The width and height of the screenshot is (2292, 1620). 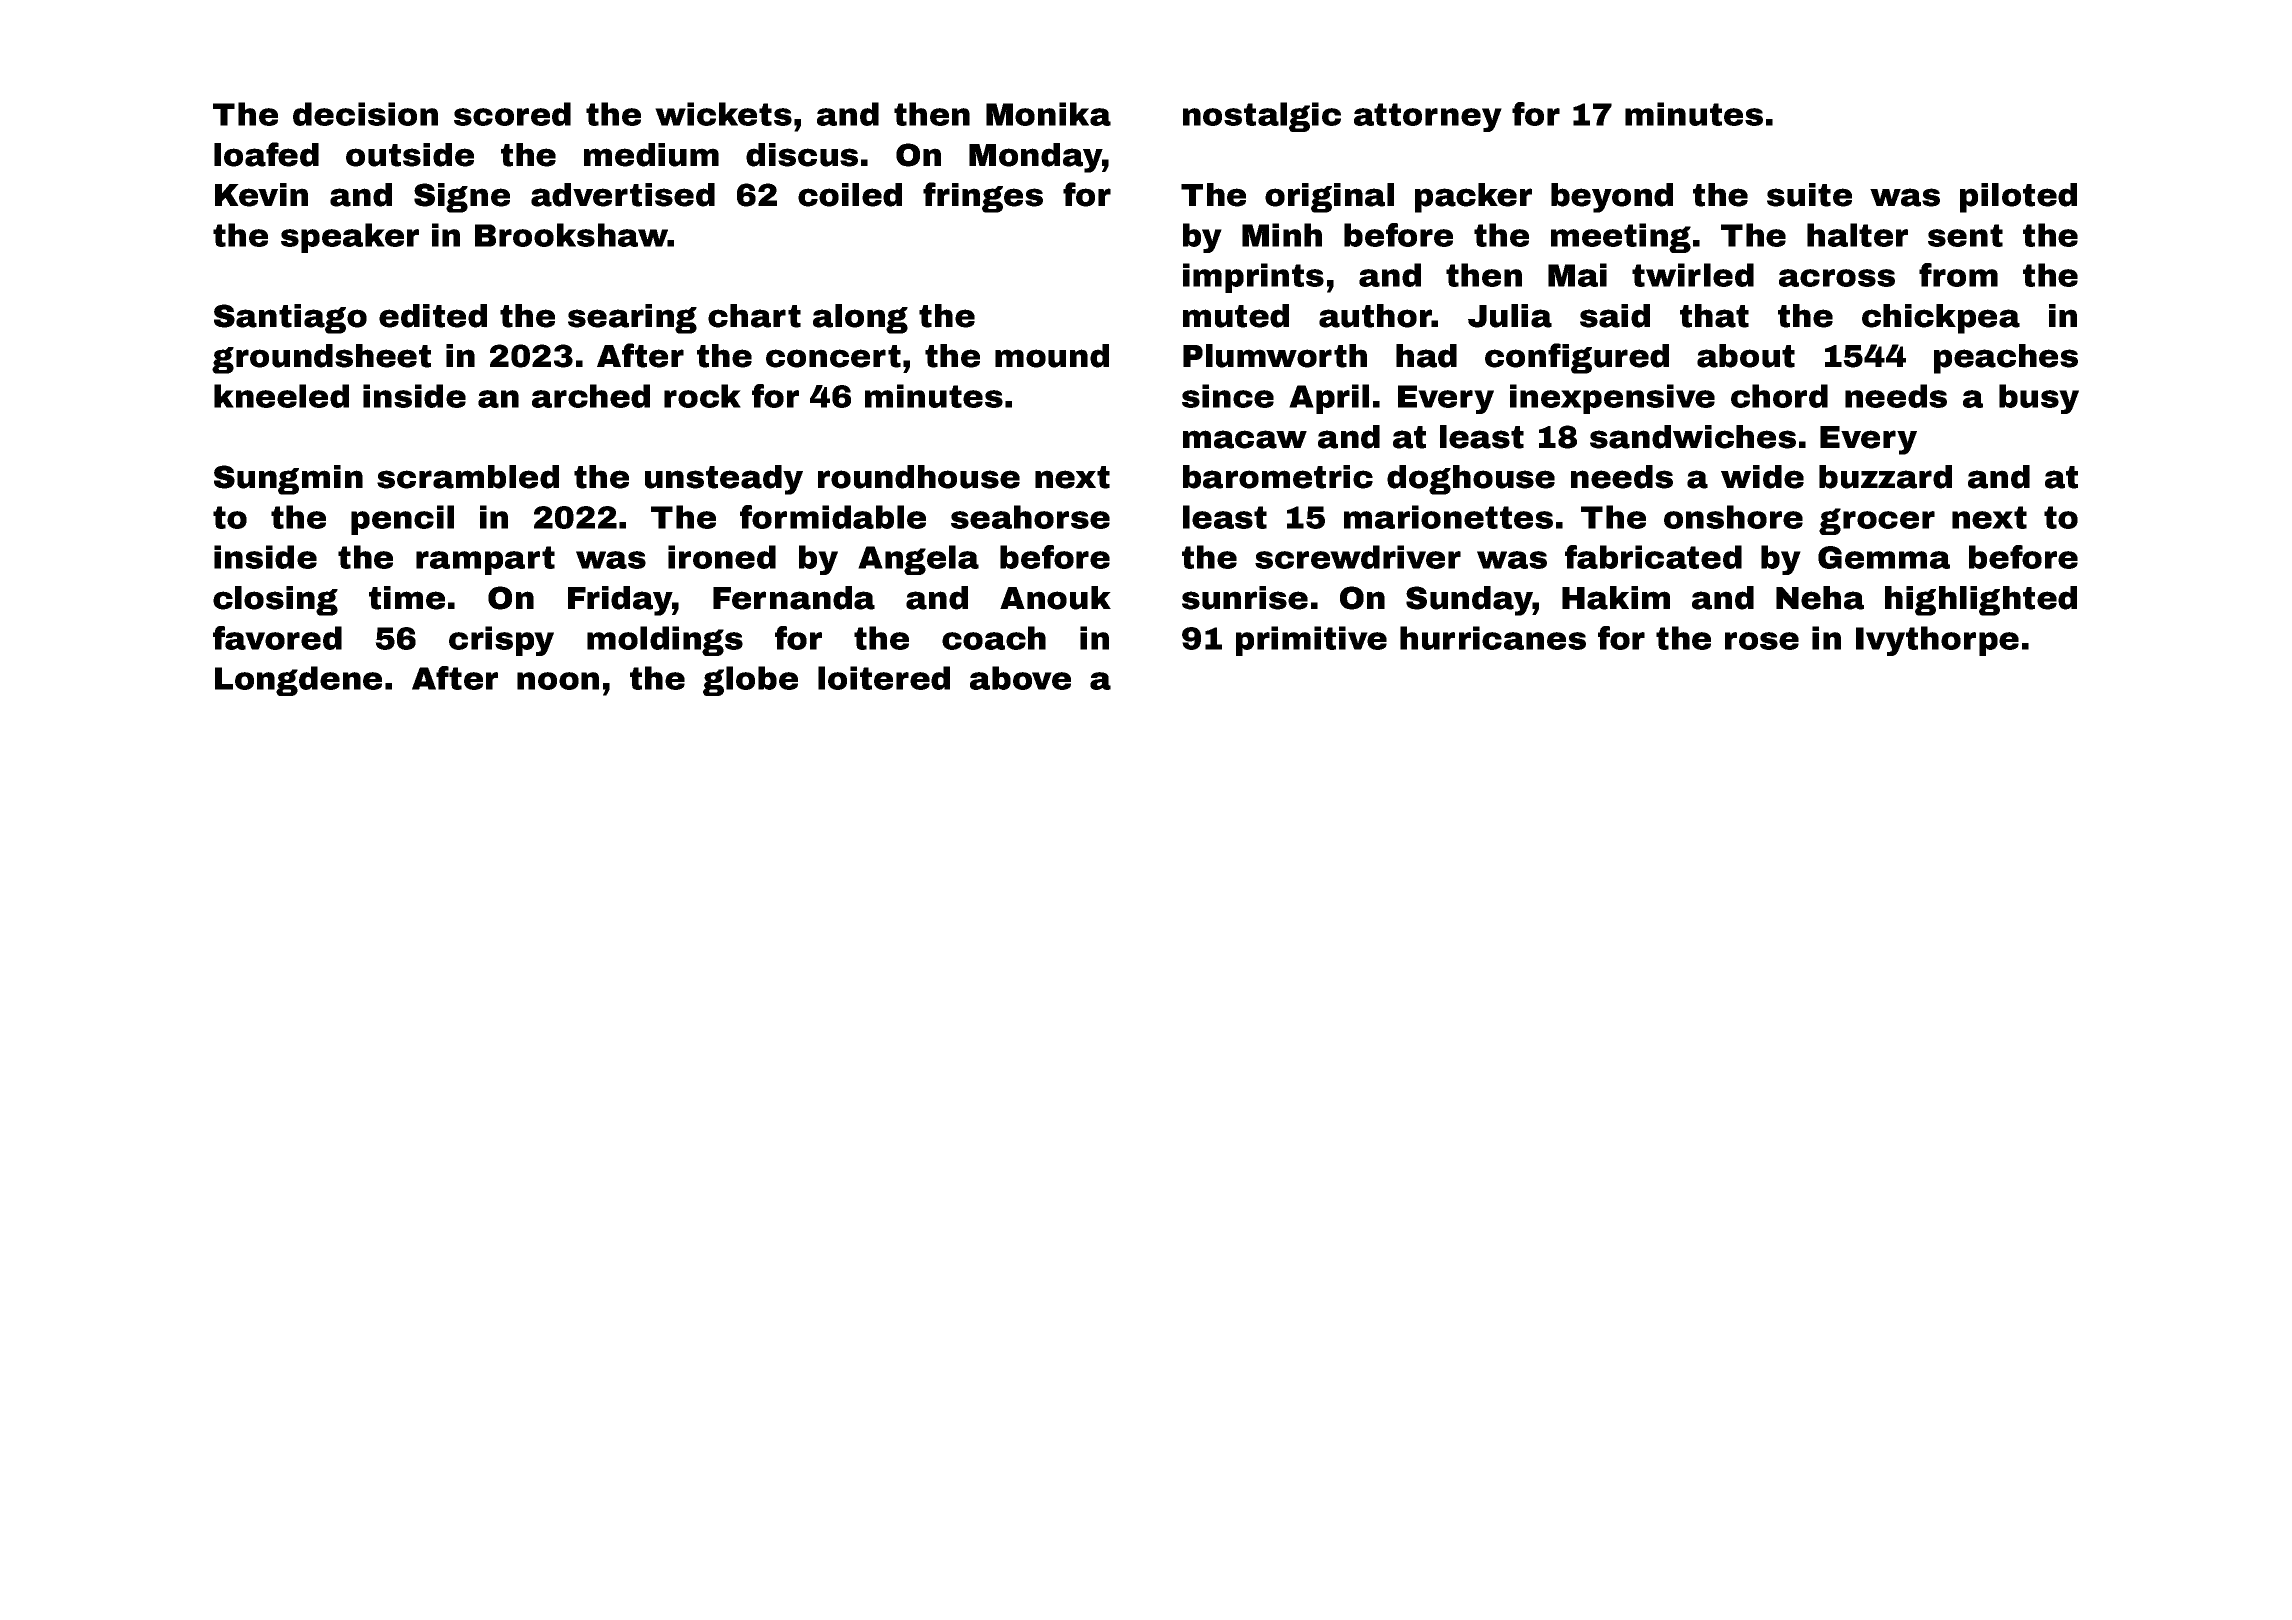 What do you see at coordinates (1473, 198) in the screenshot?
I see `packer` at bounding box center [1473, 198].
